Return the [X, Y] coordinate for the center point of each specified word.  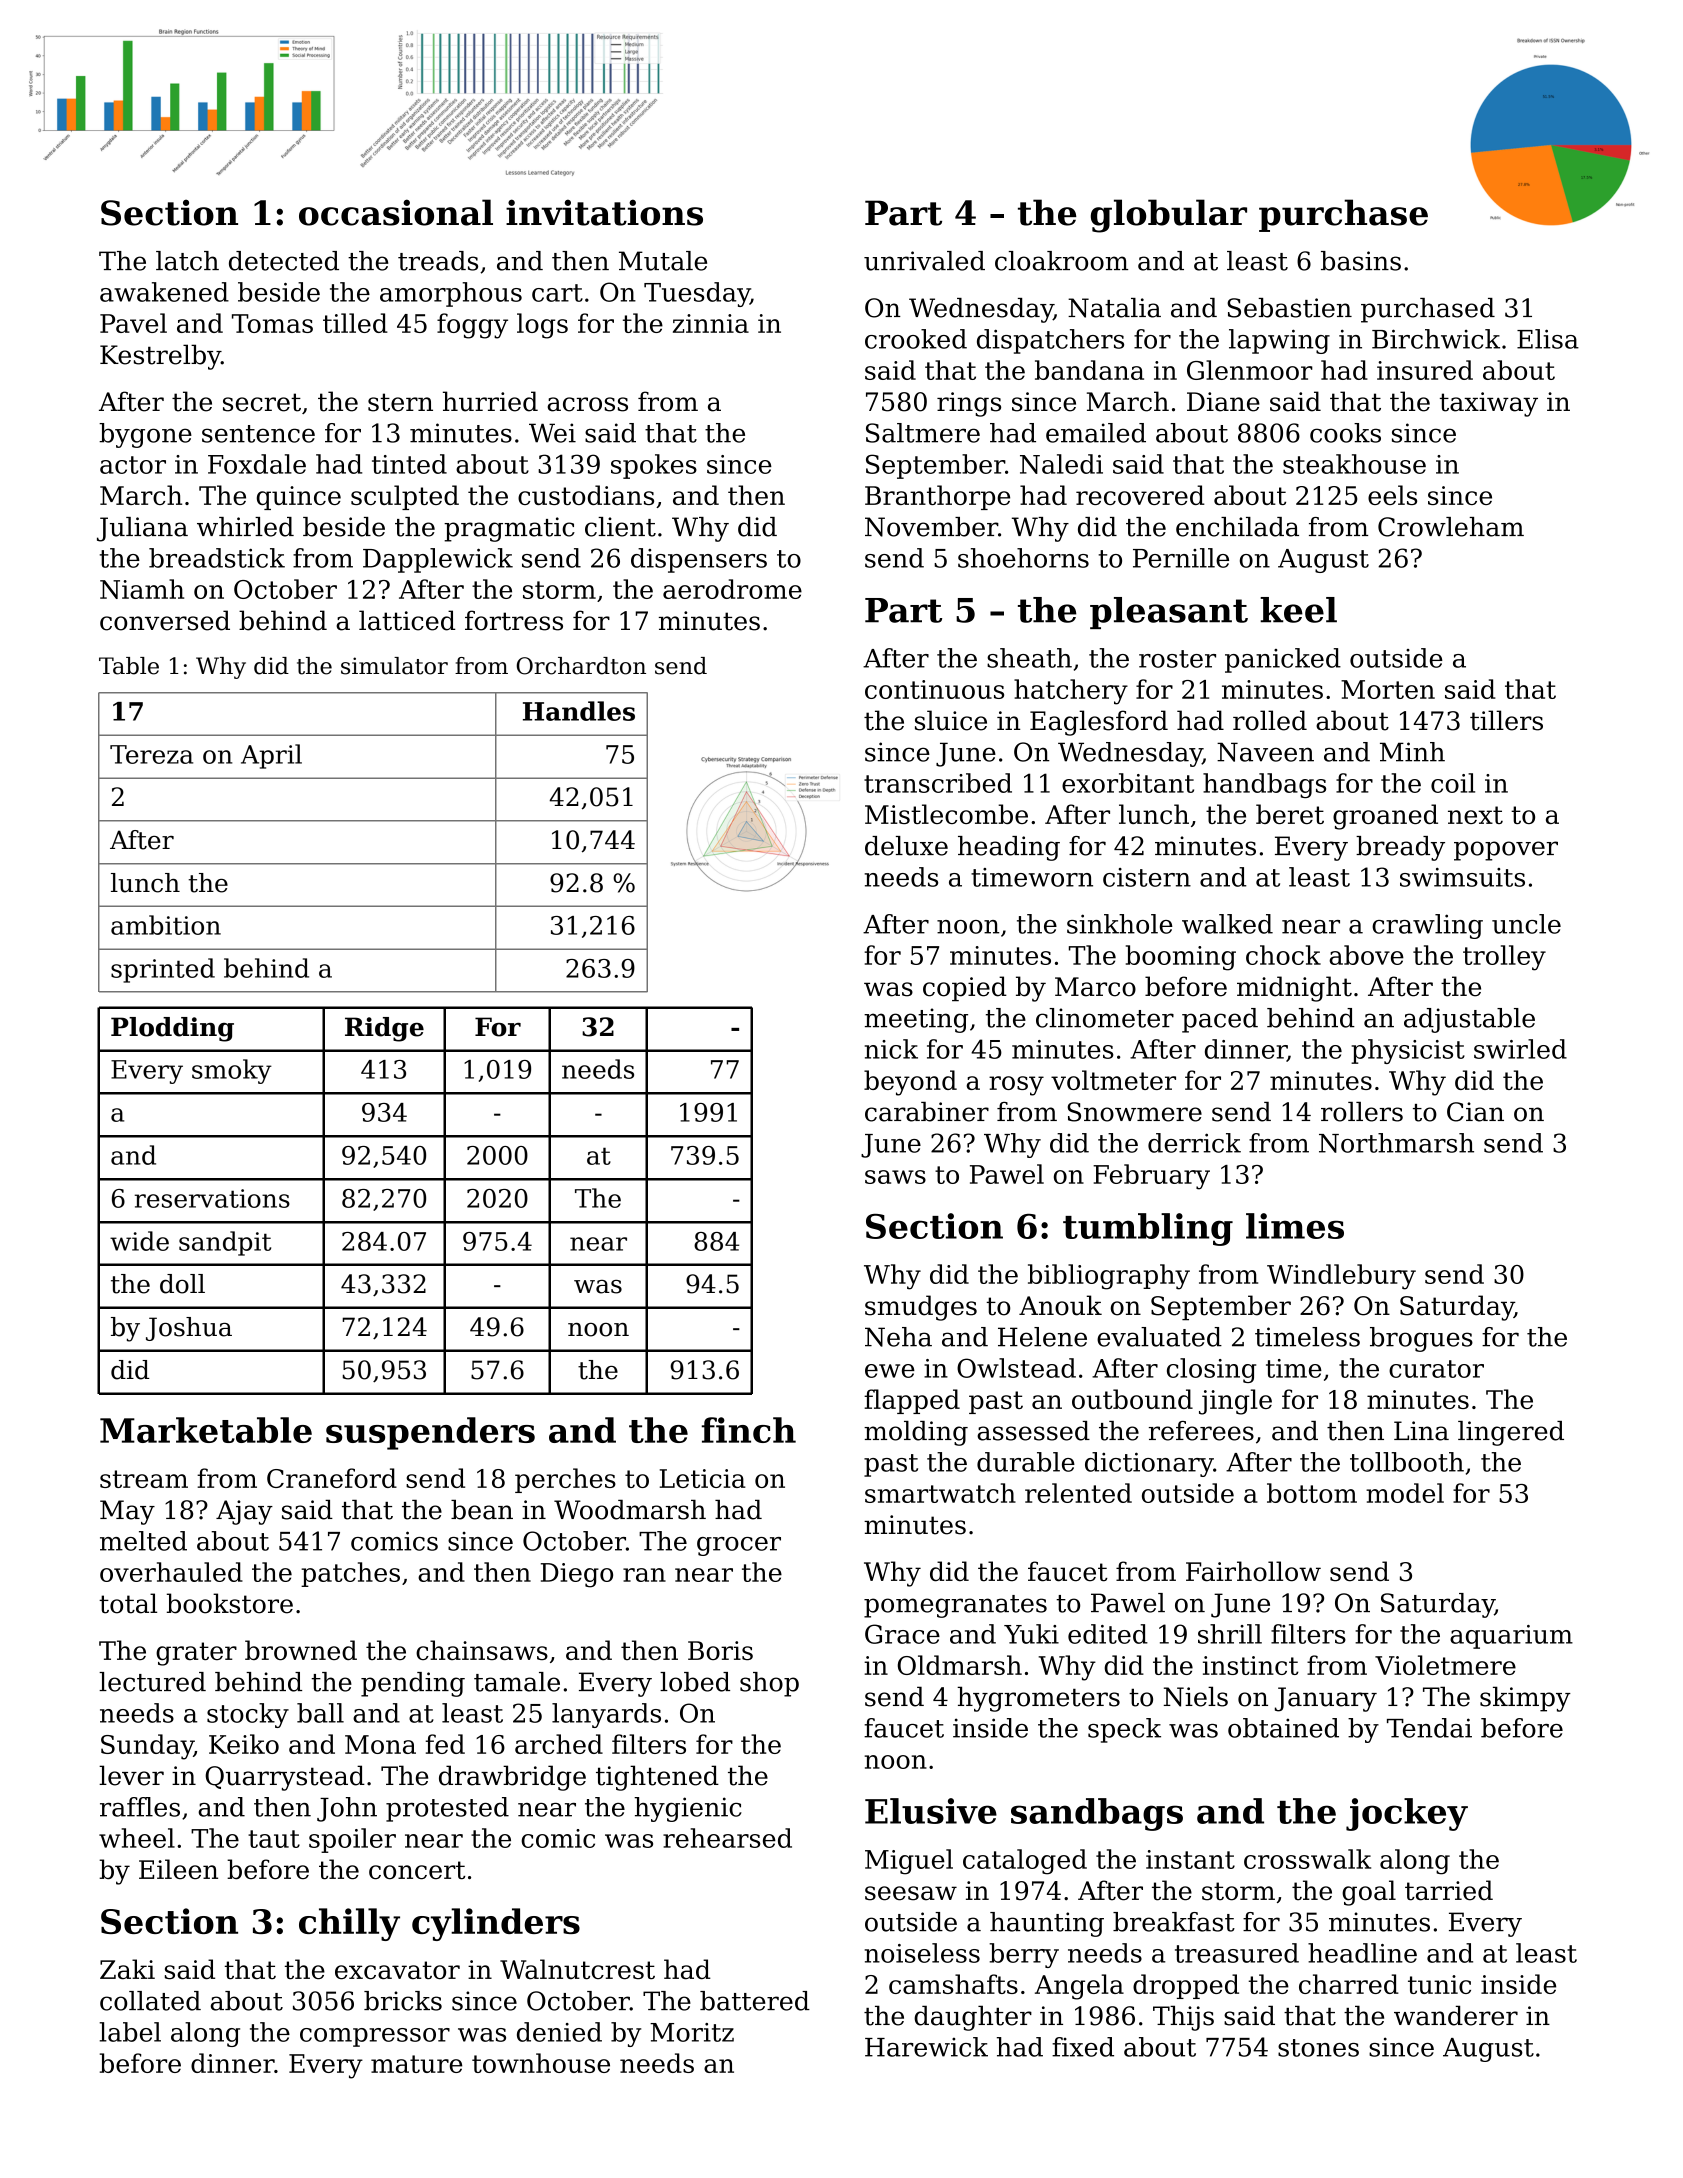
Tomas [272, 323]
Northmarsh [1396, 1143]
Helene [1042, 1337]
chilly [349, 1924]
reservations [212, 1198]
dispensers [699, 560]
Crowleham [1451, 527]
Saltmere [923, 433]
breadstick [217, 558]
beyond [910, 1083]
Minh [1412, 752]
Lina [1421, 1431]
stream [144, 1479]
